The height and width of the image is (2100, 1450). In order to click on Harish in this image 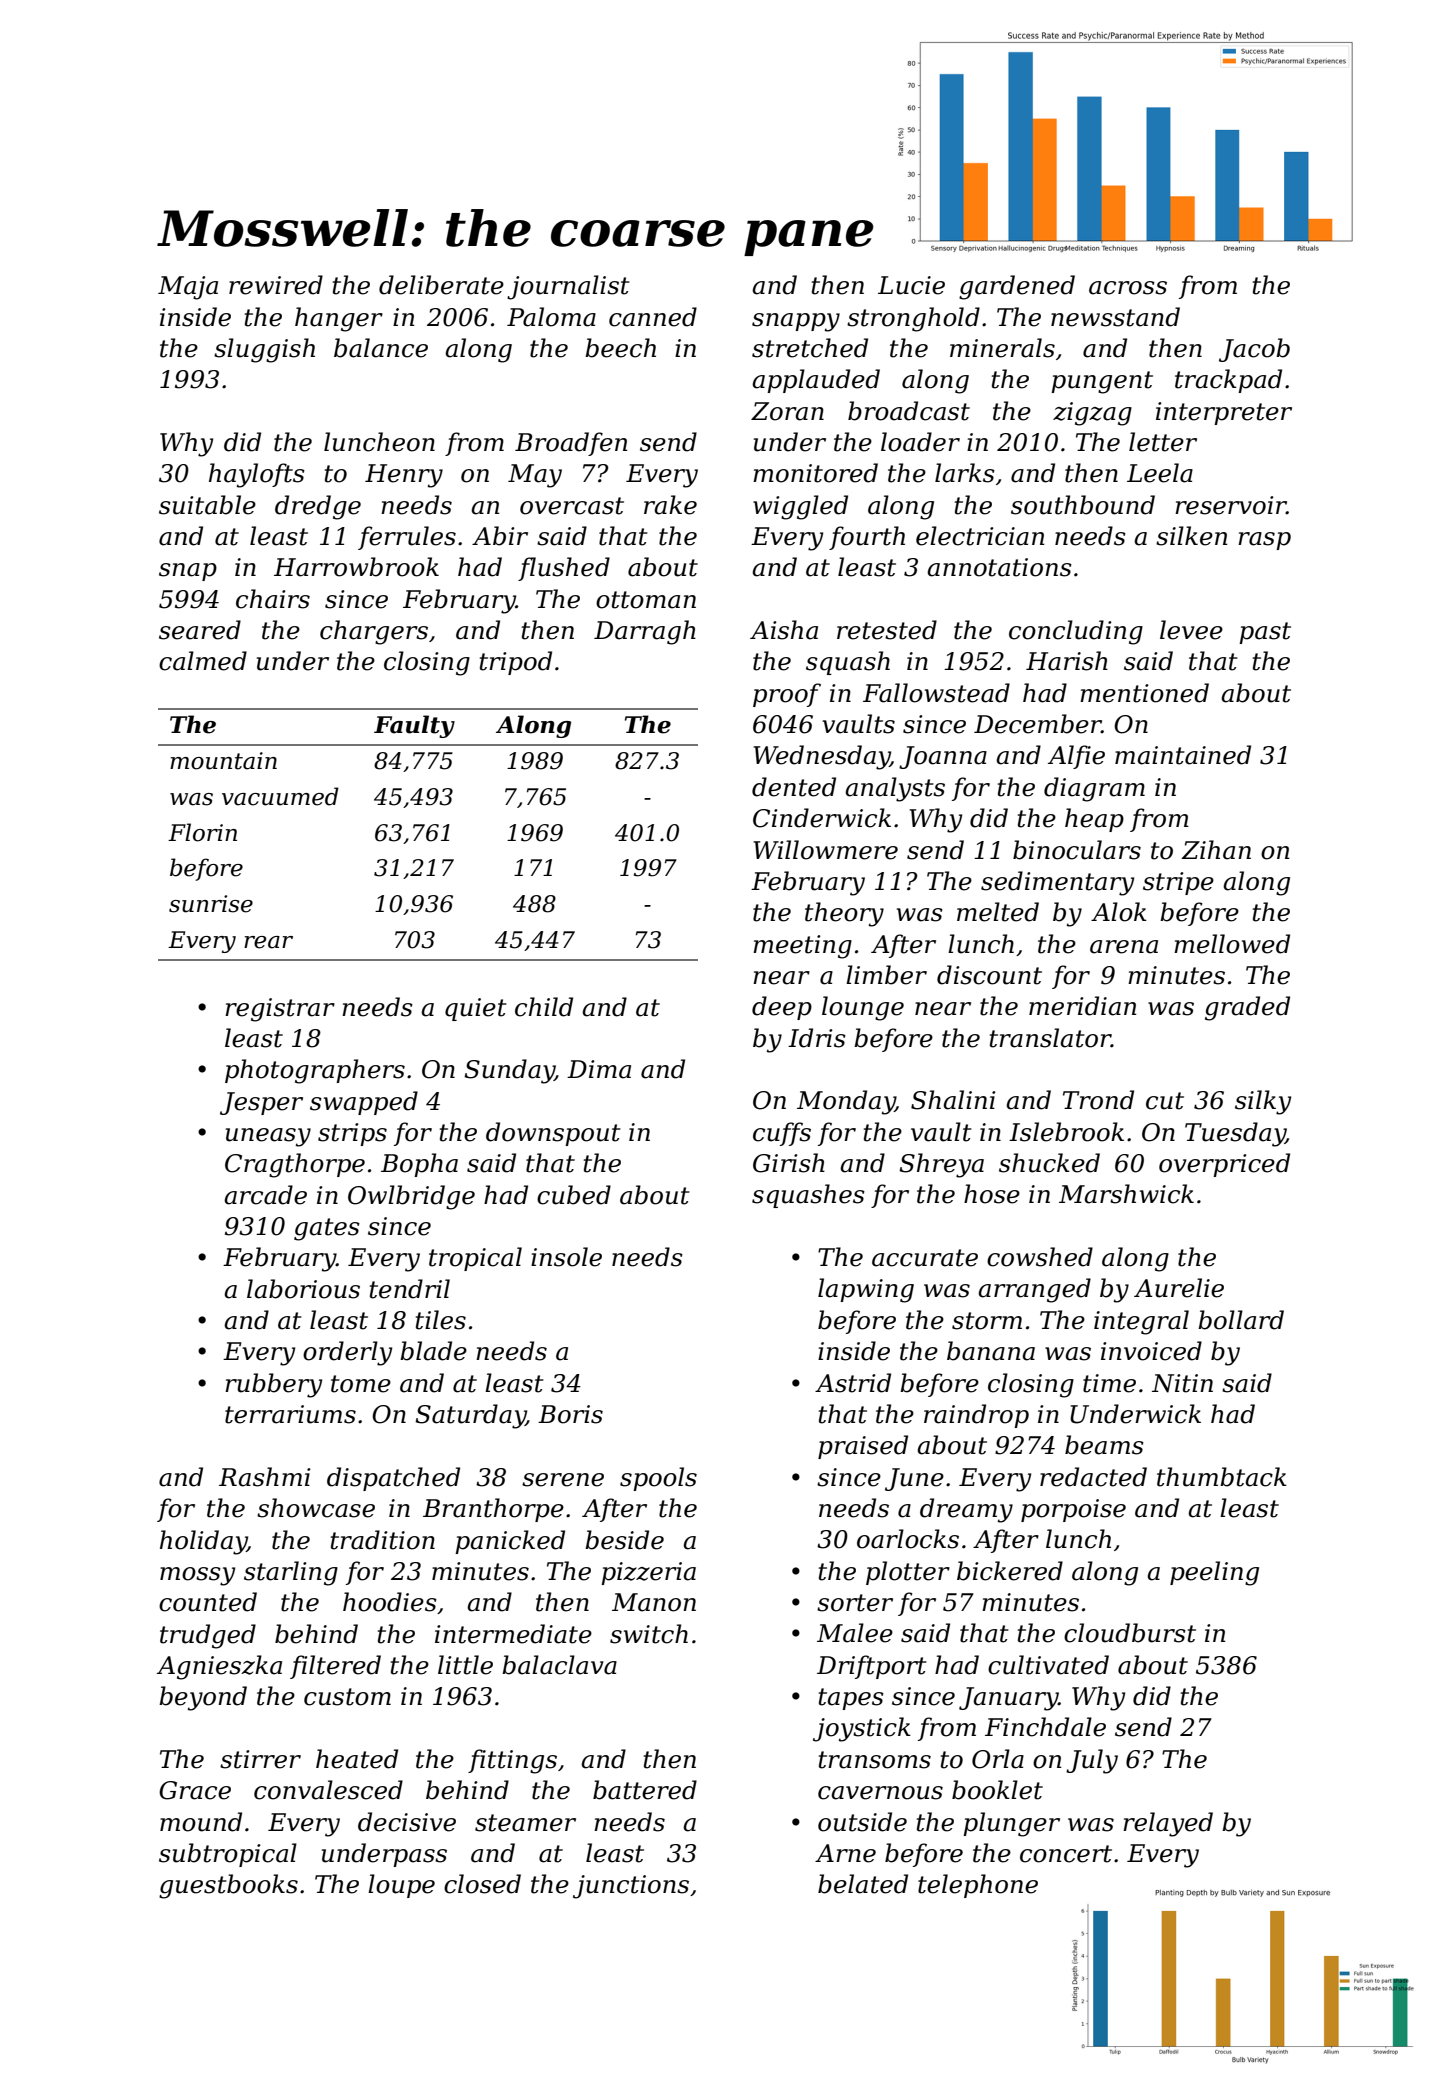, I will do `click(1067, 661)`.
